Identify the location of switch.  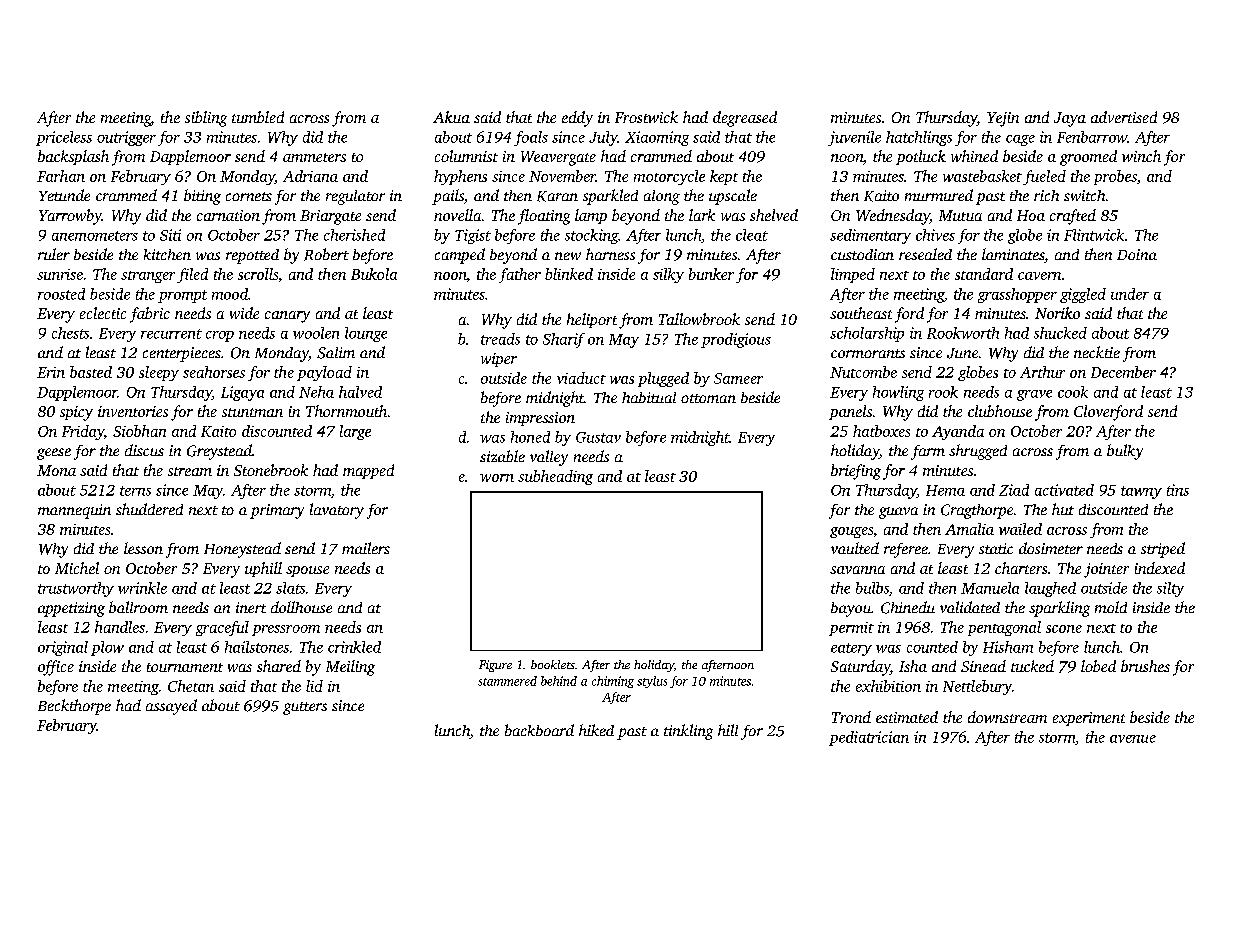
(1084, 195).
